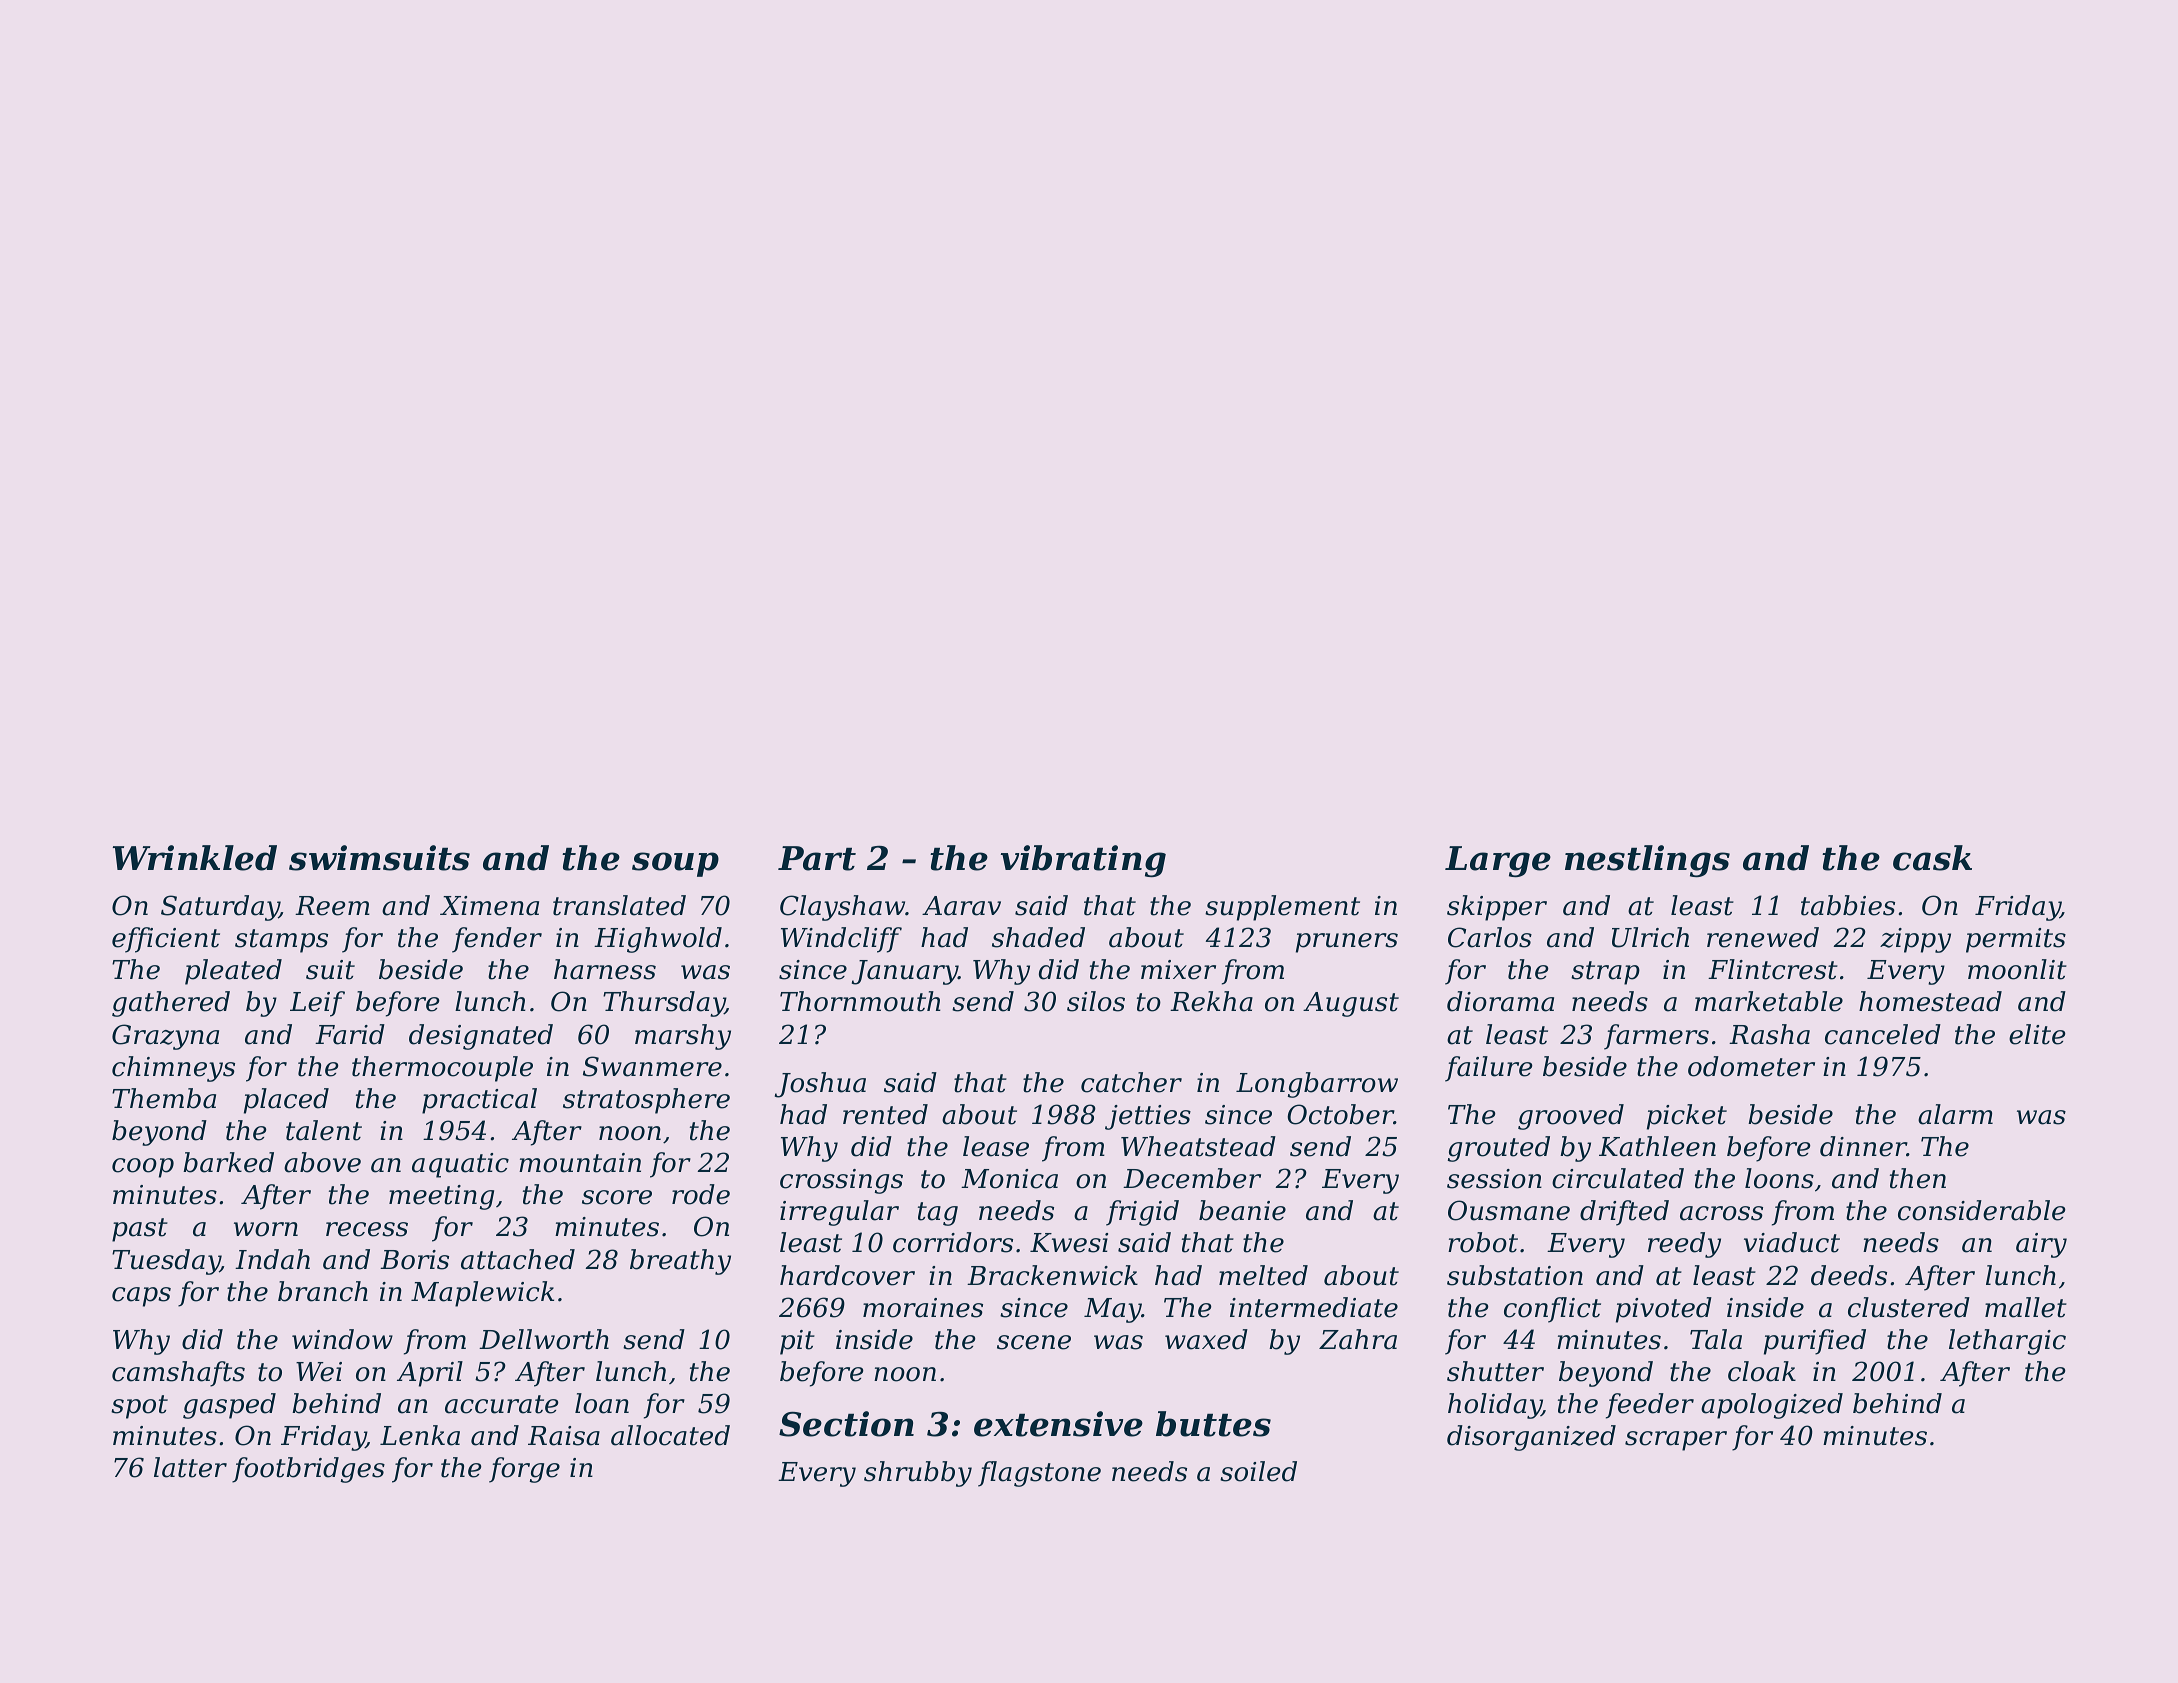  I want to click on soup, so click(675, 864).
